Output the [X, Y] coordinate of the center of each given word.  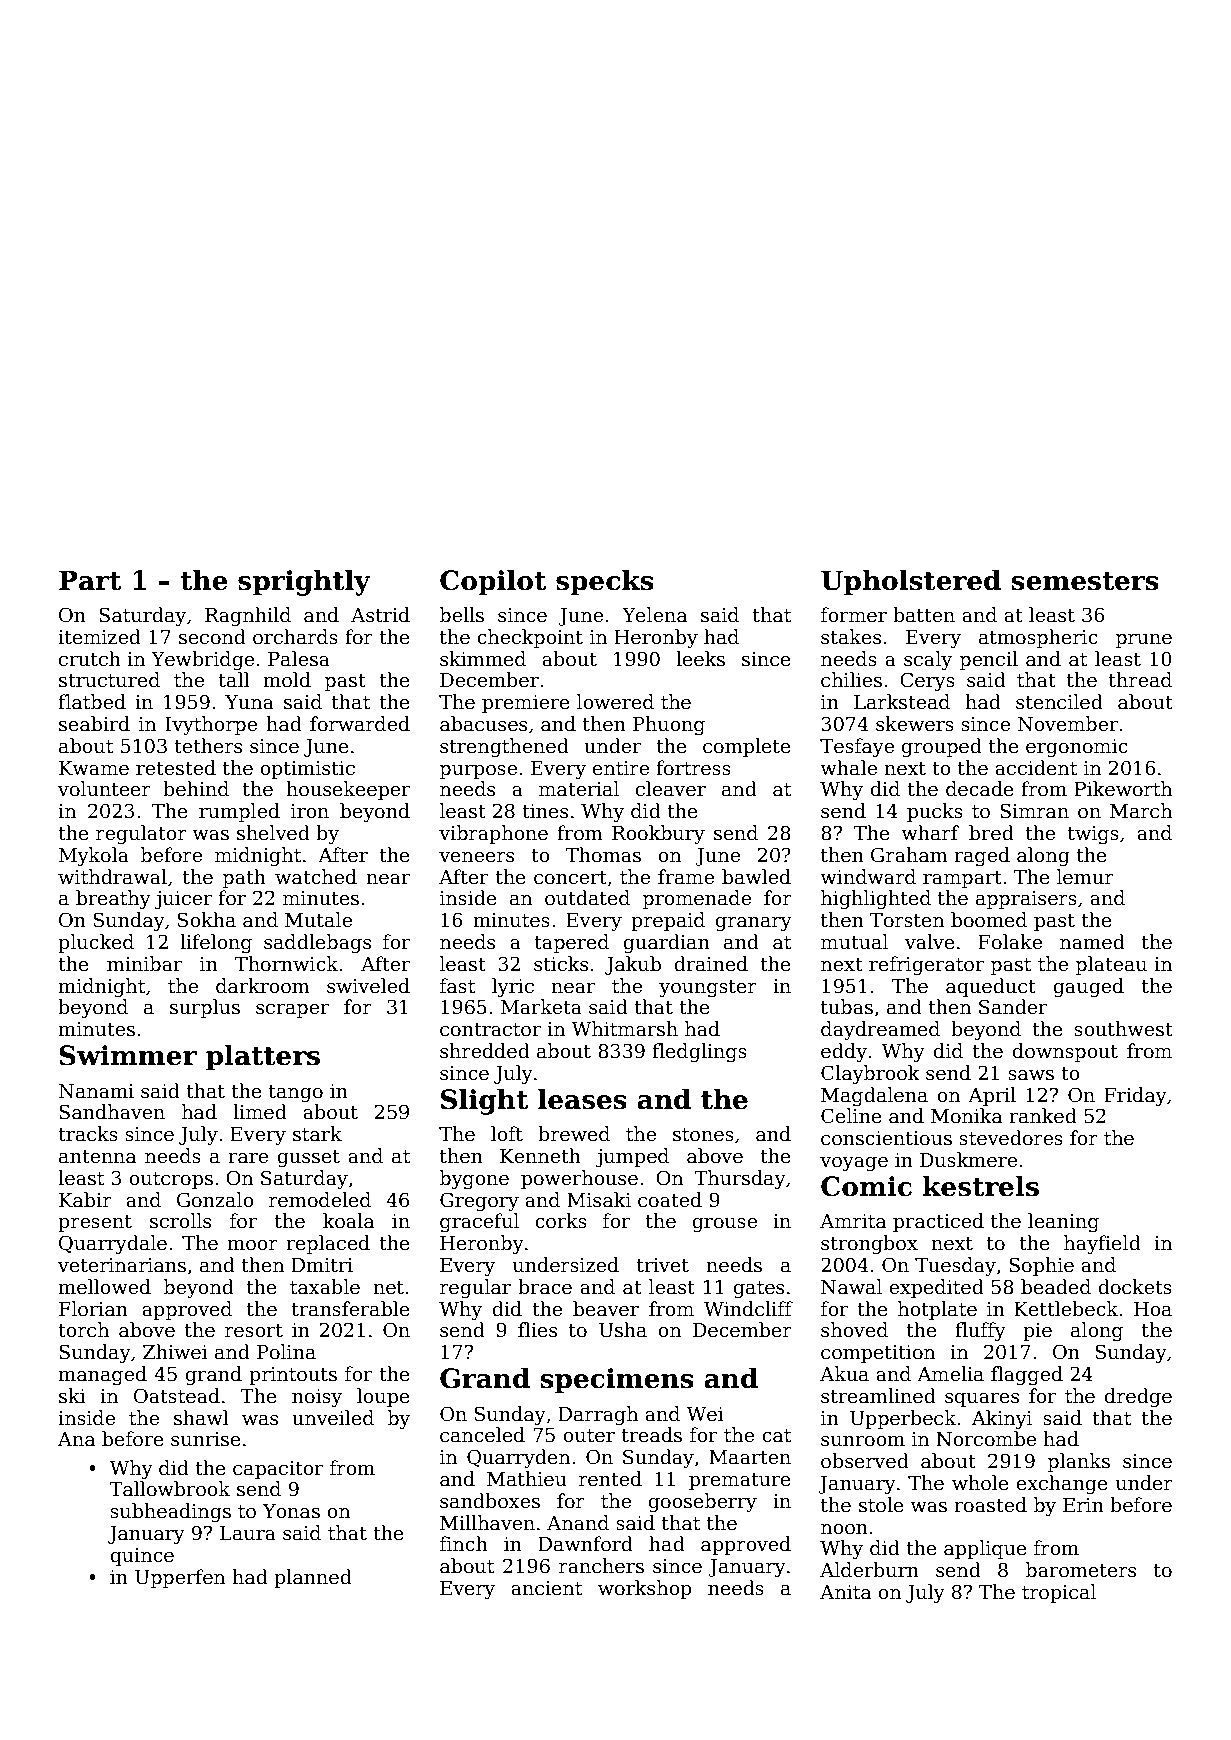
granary [754, 924]
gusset [308, 1158]
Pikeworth [1123, 789]
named [1092, 942]
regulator [141, 834]
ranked [1043, 1116]
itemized [99, 637]
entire [621, 768]
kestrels [981, 1186]
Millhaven [487, 1523]
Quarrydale [113, 1244]
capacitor [278, 1470]
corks [561, 1221]
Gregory [479, 1201]
